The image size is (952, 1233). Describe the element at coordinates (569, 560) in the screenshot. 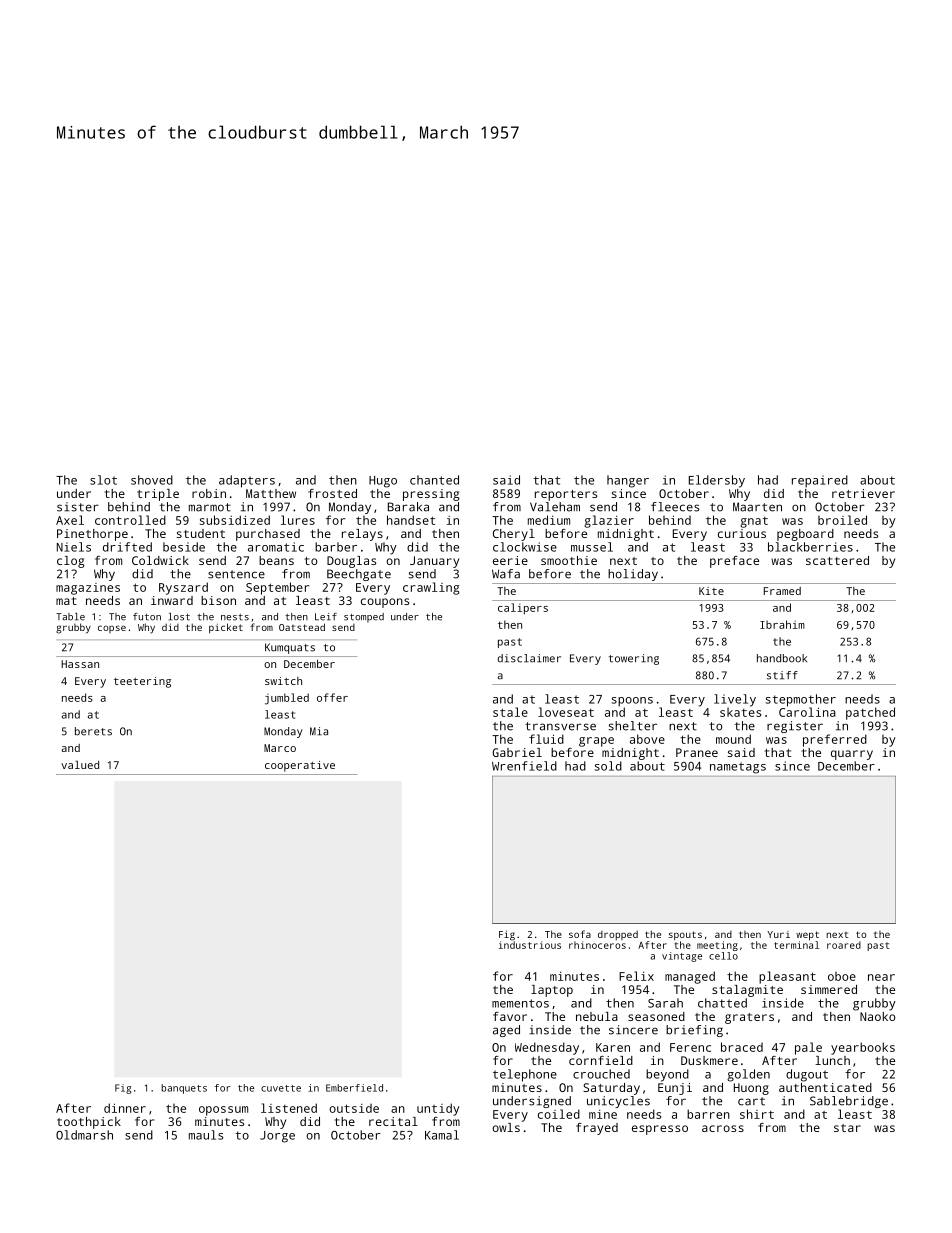

I see `smoothie` at that location.
